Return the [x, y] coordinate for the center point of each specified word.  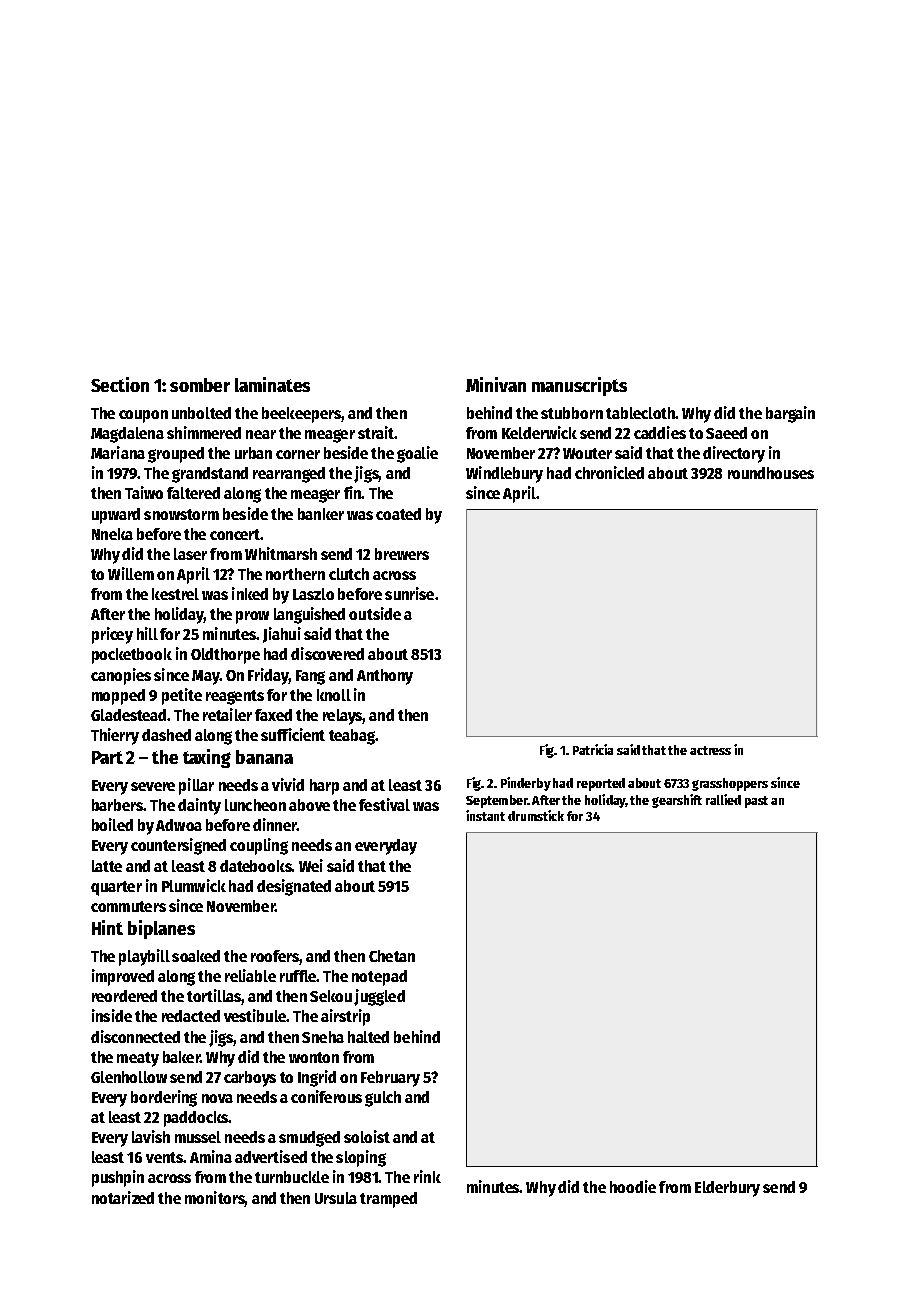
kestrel [175, 594]
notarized [123, 1197]
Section [120, 384]
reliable [250, 975]
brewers [402, 554]
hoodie [633, 1186]
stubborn [572, 413]
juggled [379, 997]
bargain [790, 414]
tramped [388, 1200]
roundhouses [771, 473]
